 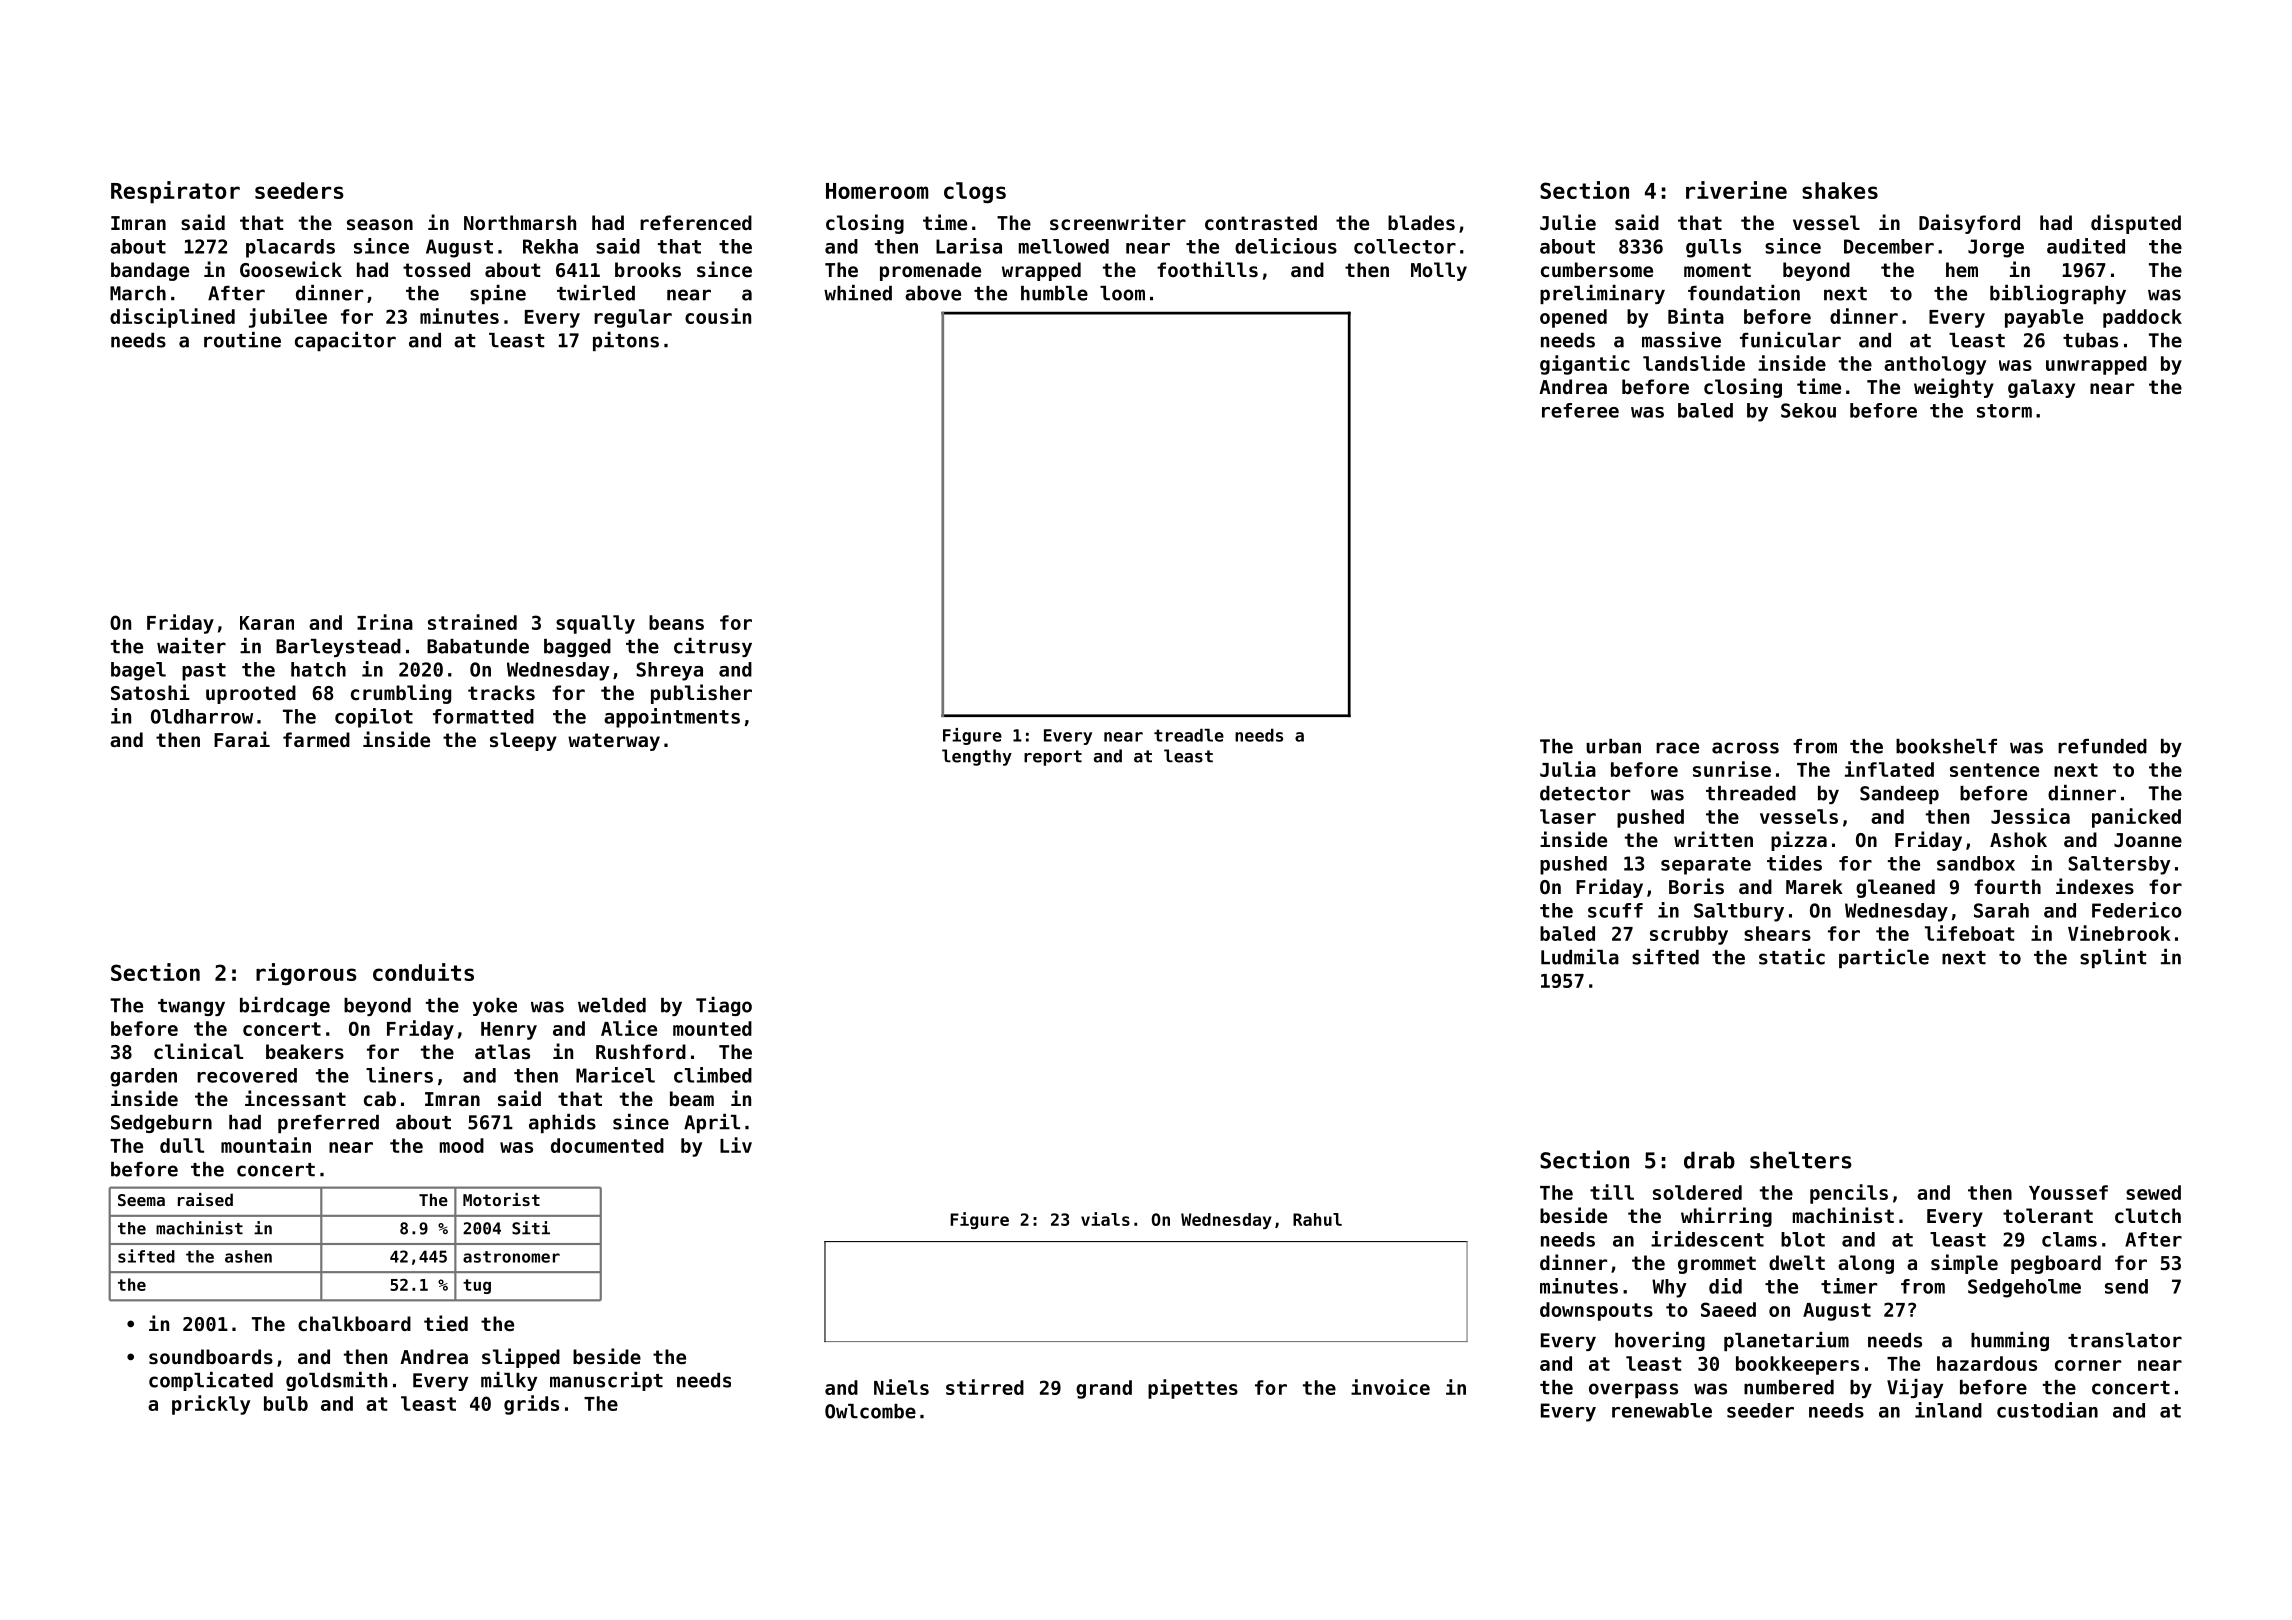 What do you see at coordinates (2069, 1239) in the screenshot?
I see `clams` at bounding box center [2069, 1239].
